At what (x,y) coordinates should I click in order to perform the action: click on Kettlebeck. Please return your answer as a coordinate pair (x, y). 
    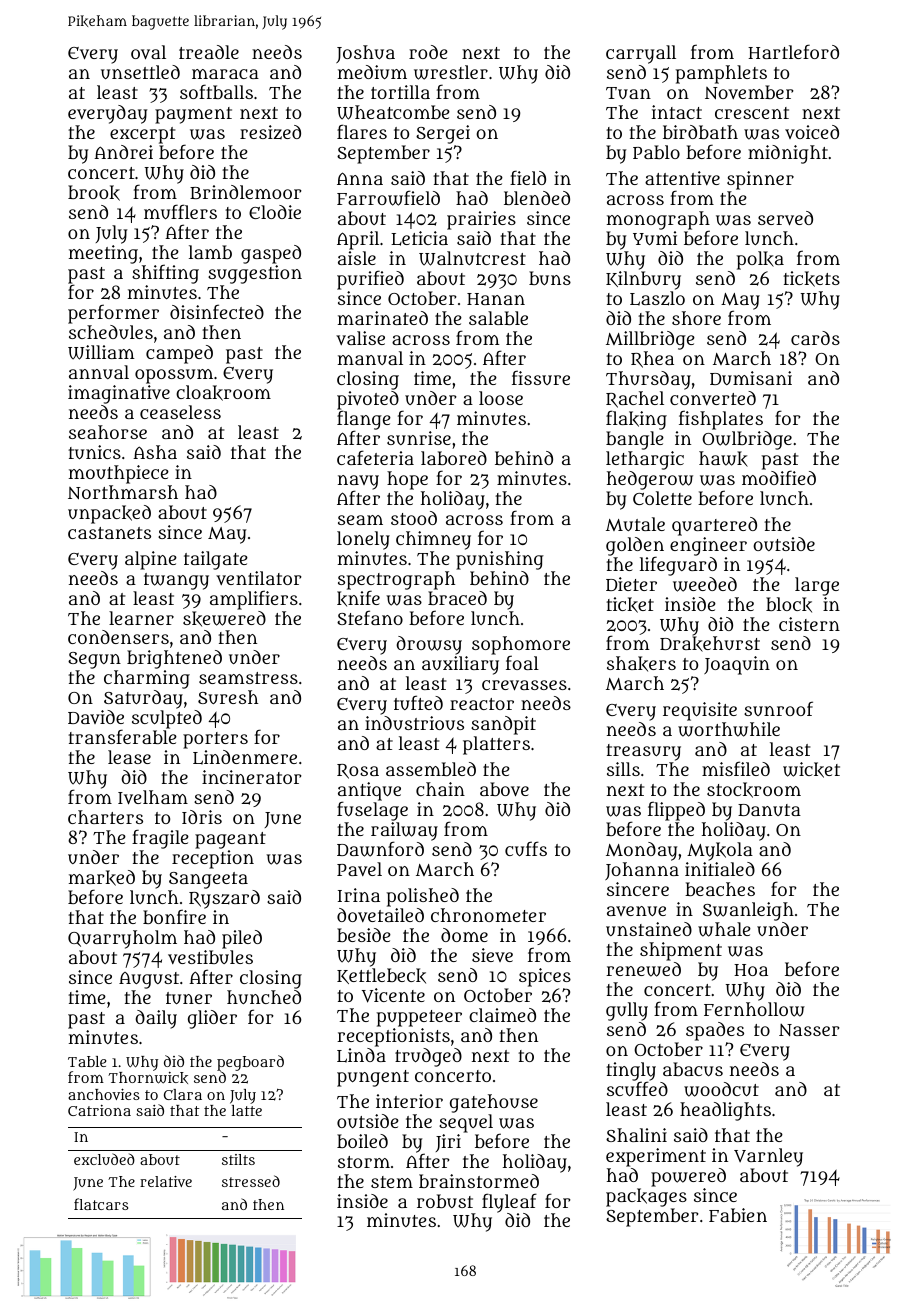
    Looking at the image, I should click on (381, 976).
